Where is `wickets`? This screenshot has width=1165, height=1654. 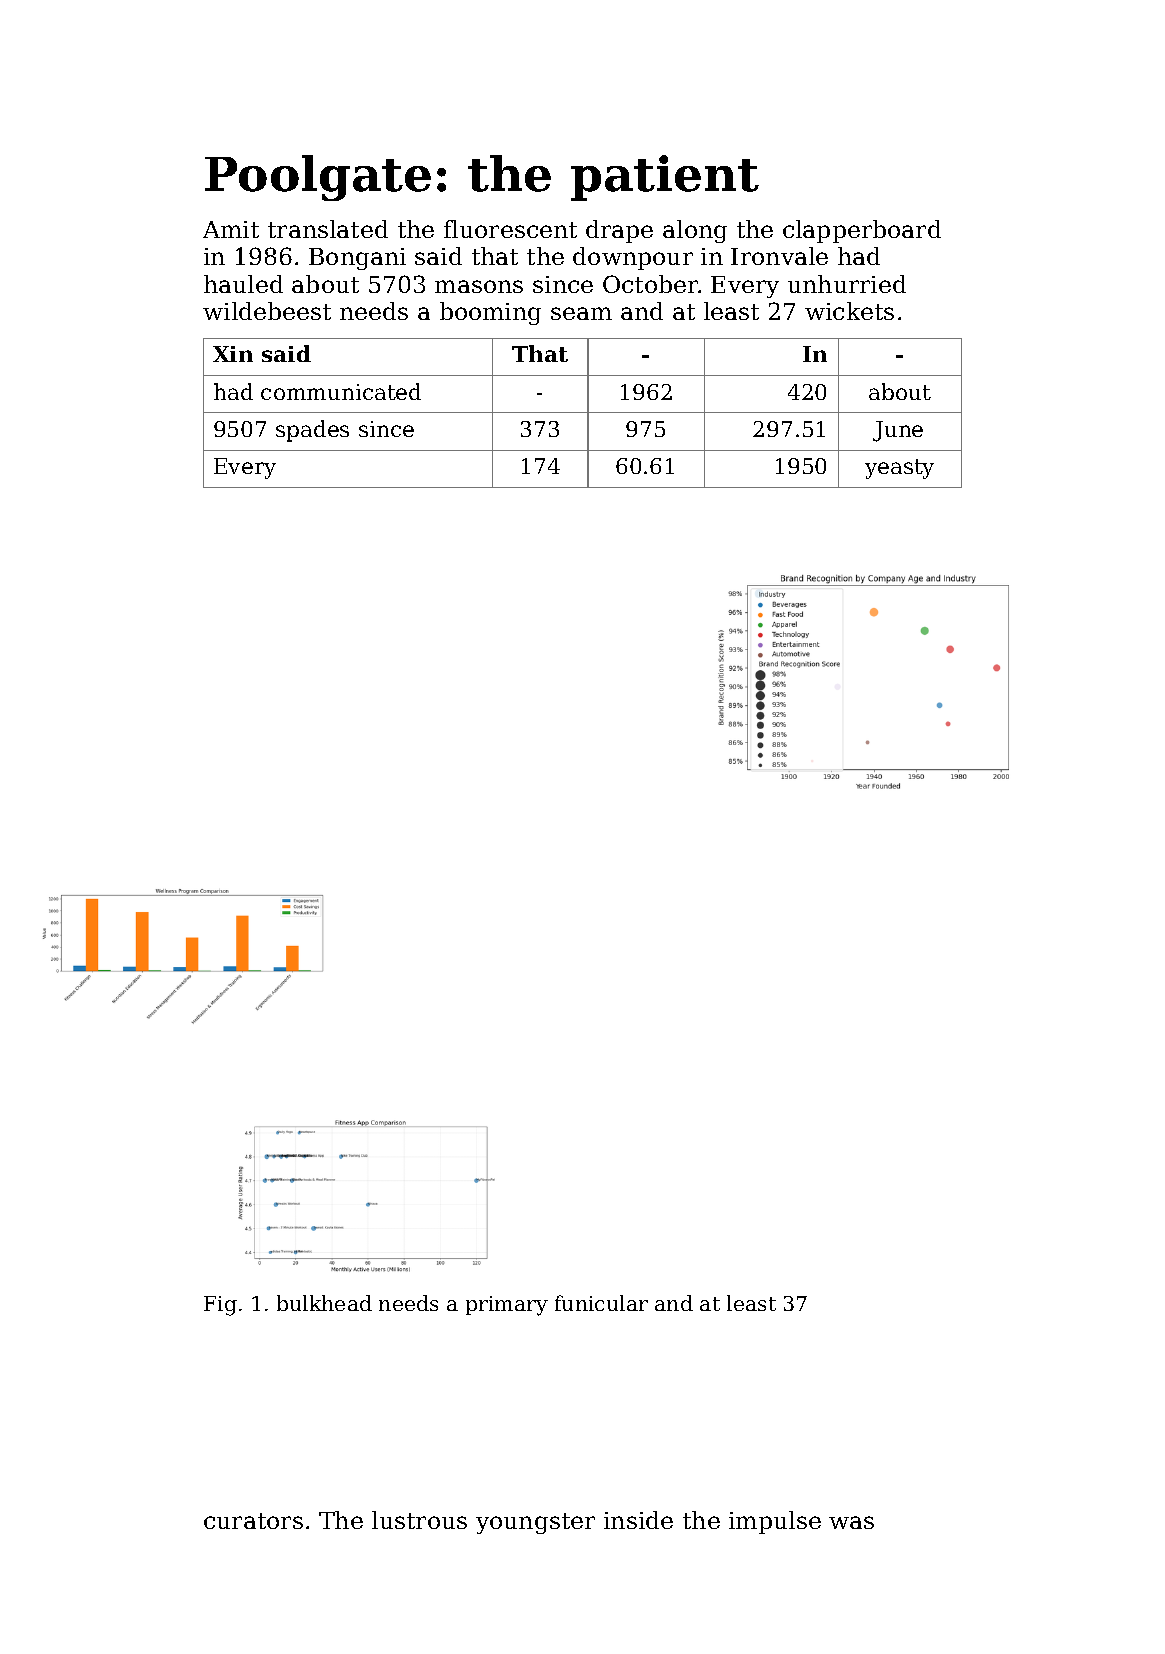
wickets is located at coordinates (849, 311).
